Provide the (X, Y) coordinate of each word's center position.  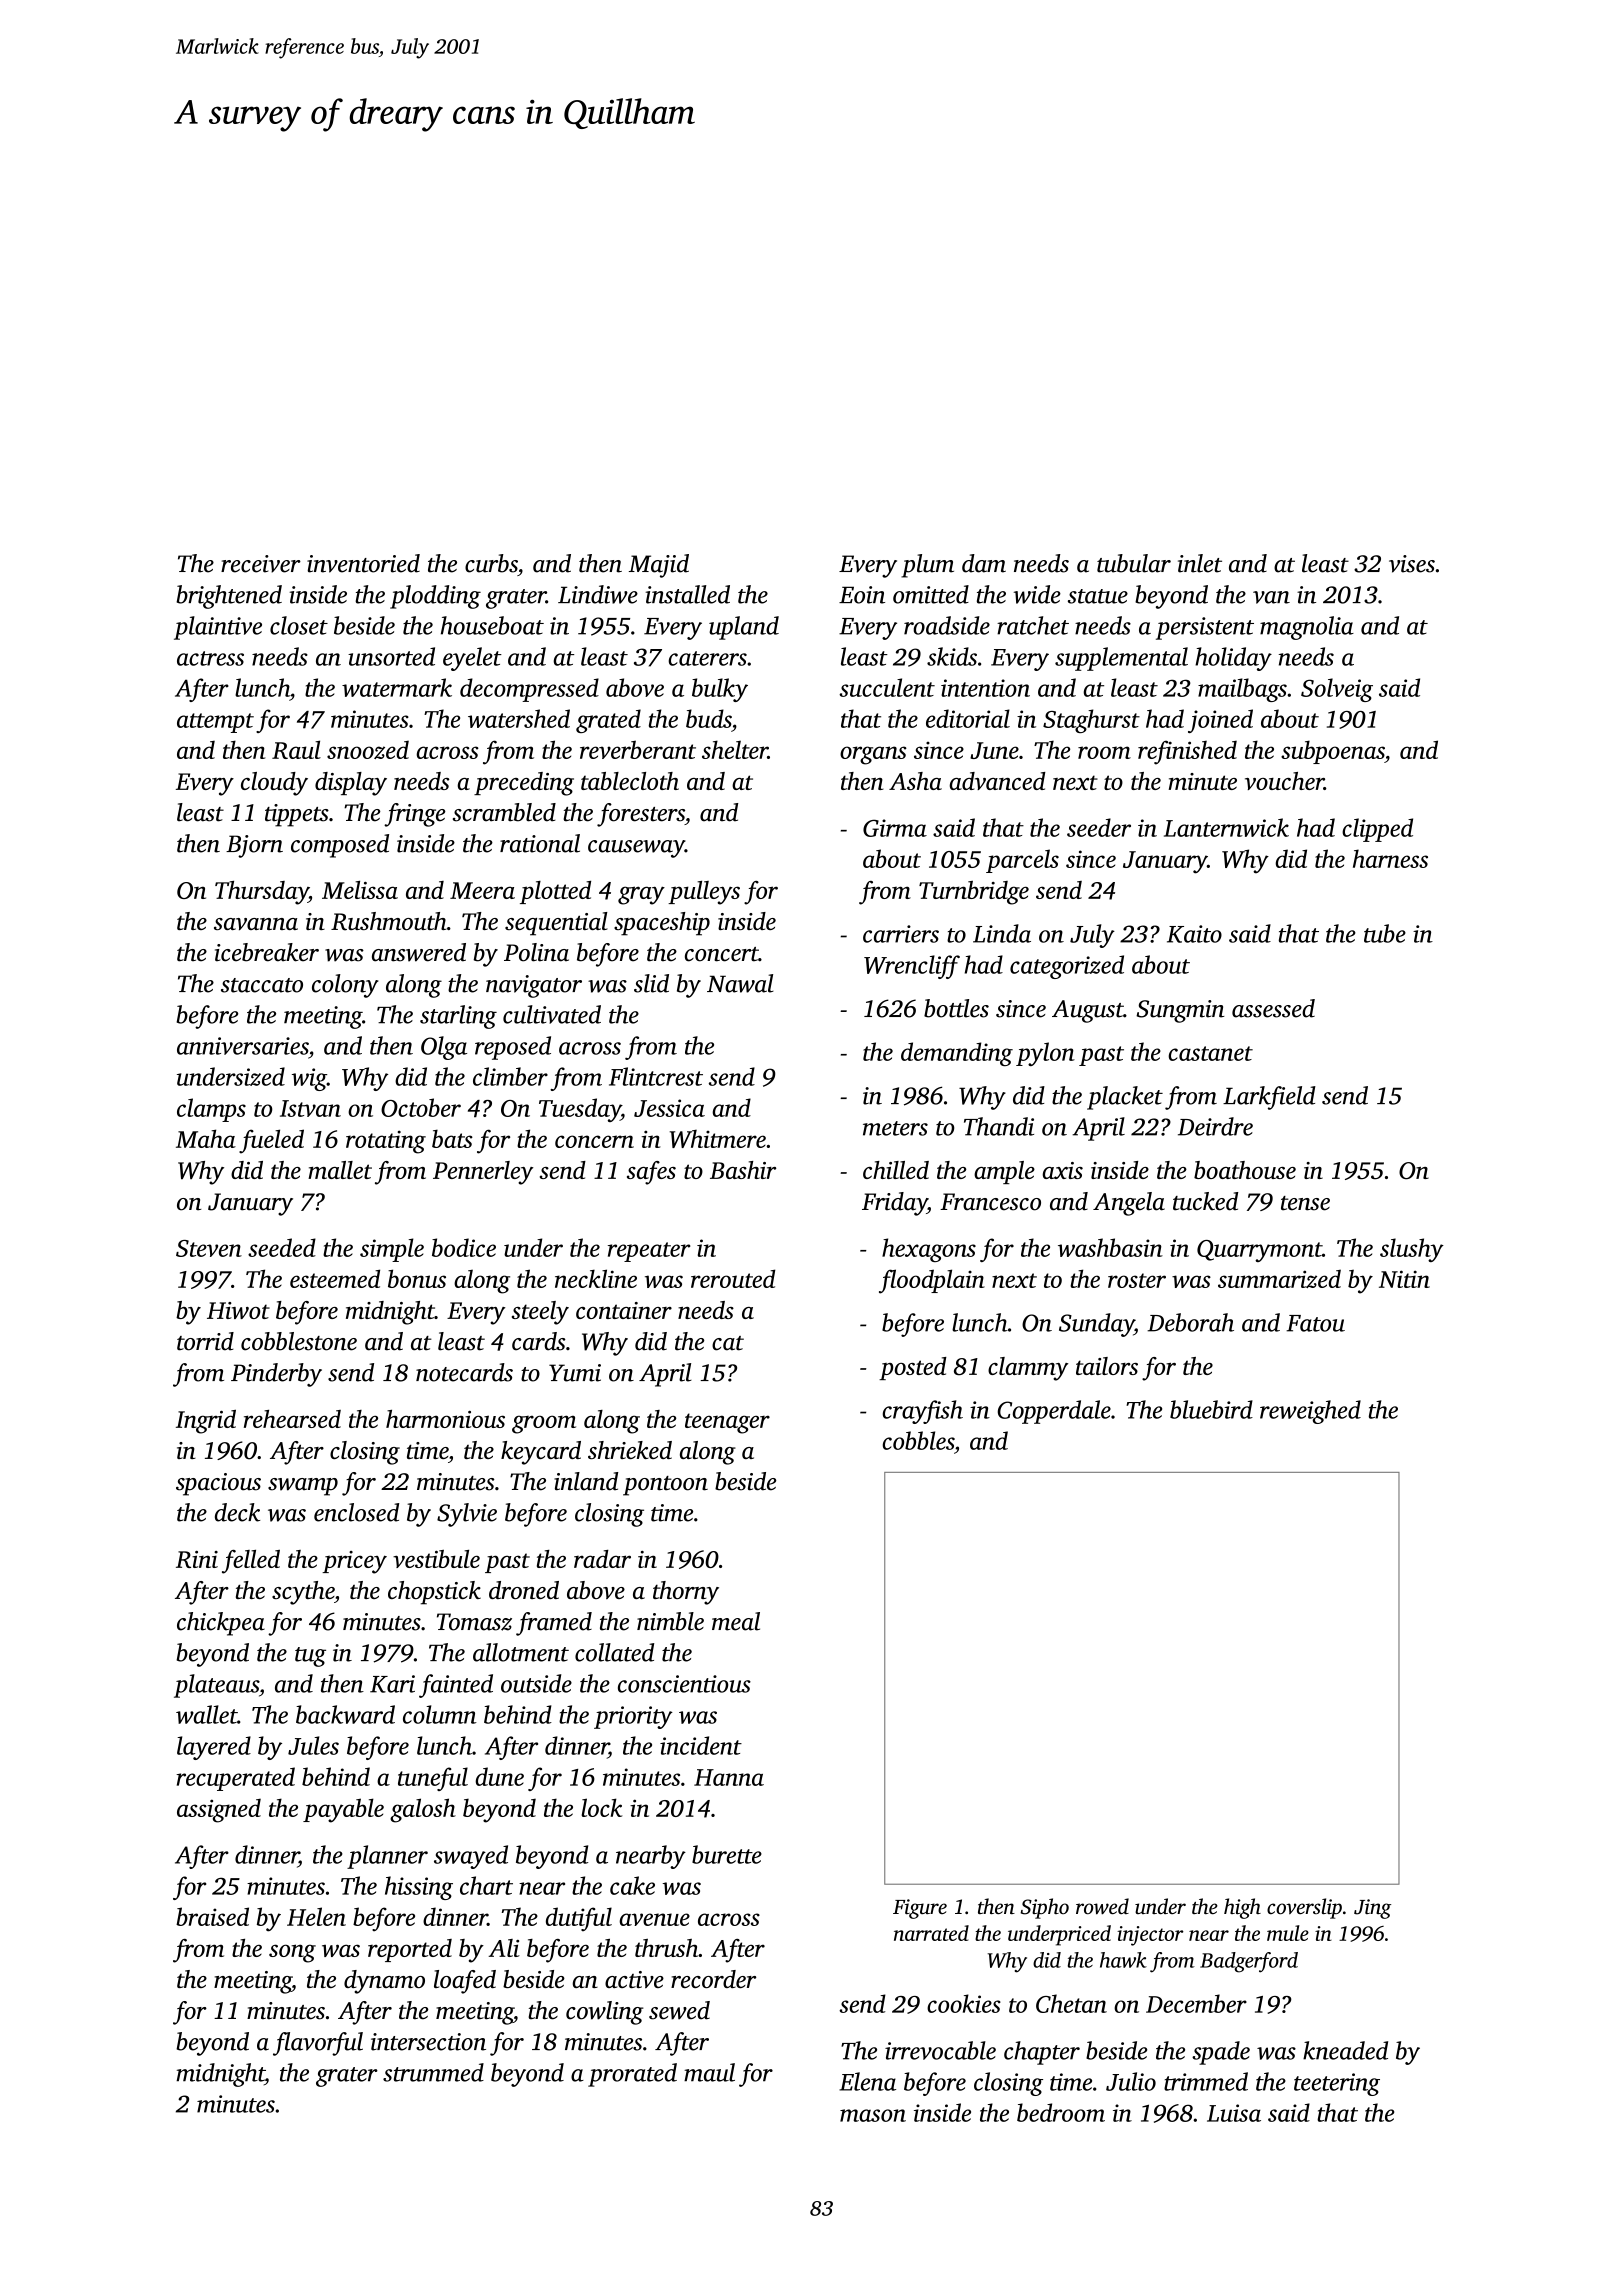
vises (1412, 564)
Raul (296, 749)
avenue (654, 1919)
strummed (433, 2072)
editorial (968, 718)
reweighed (1310, 1412)
